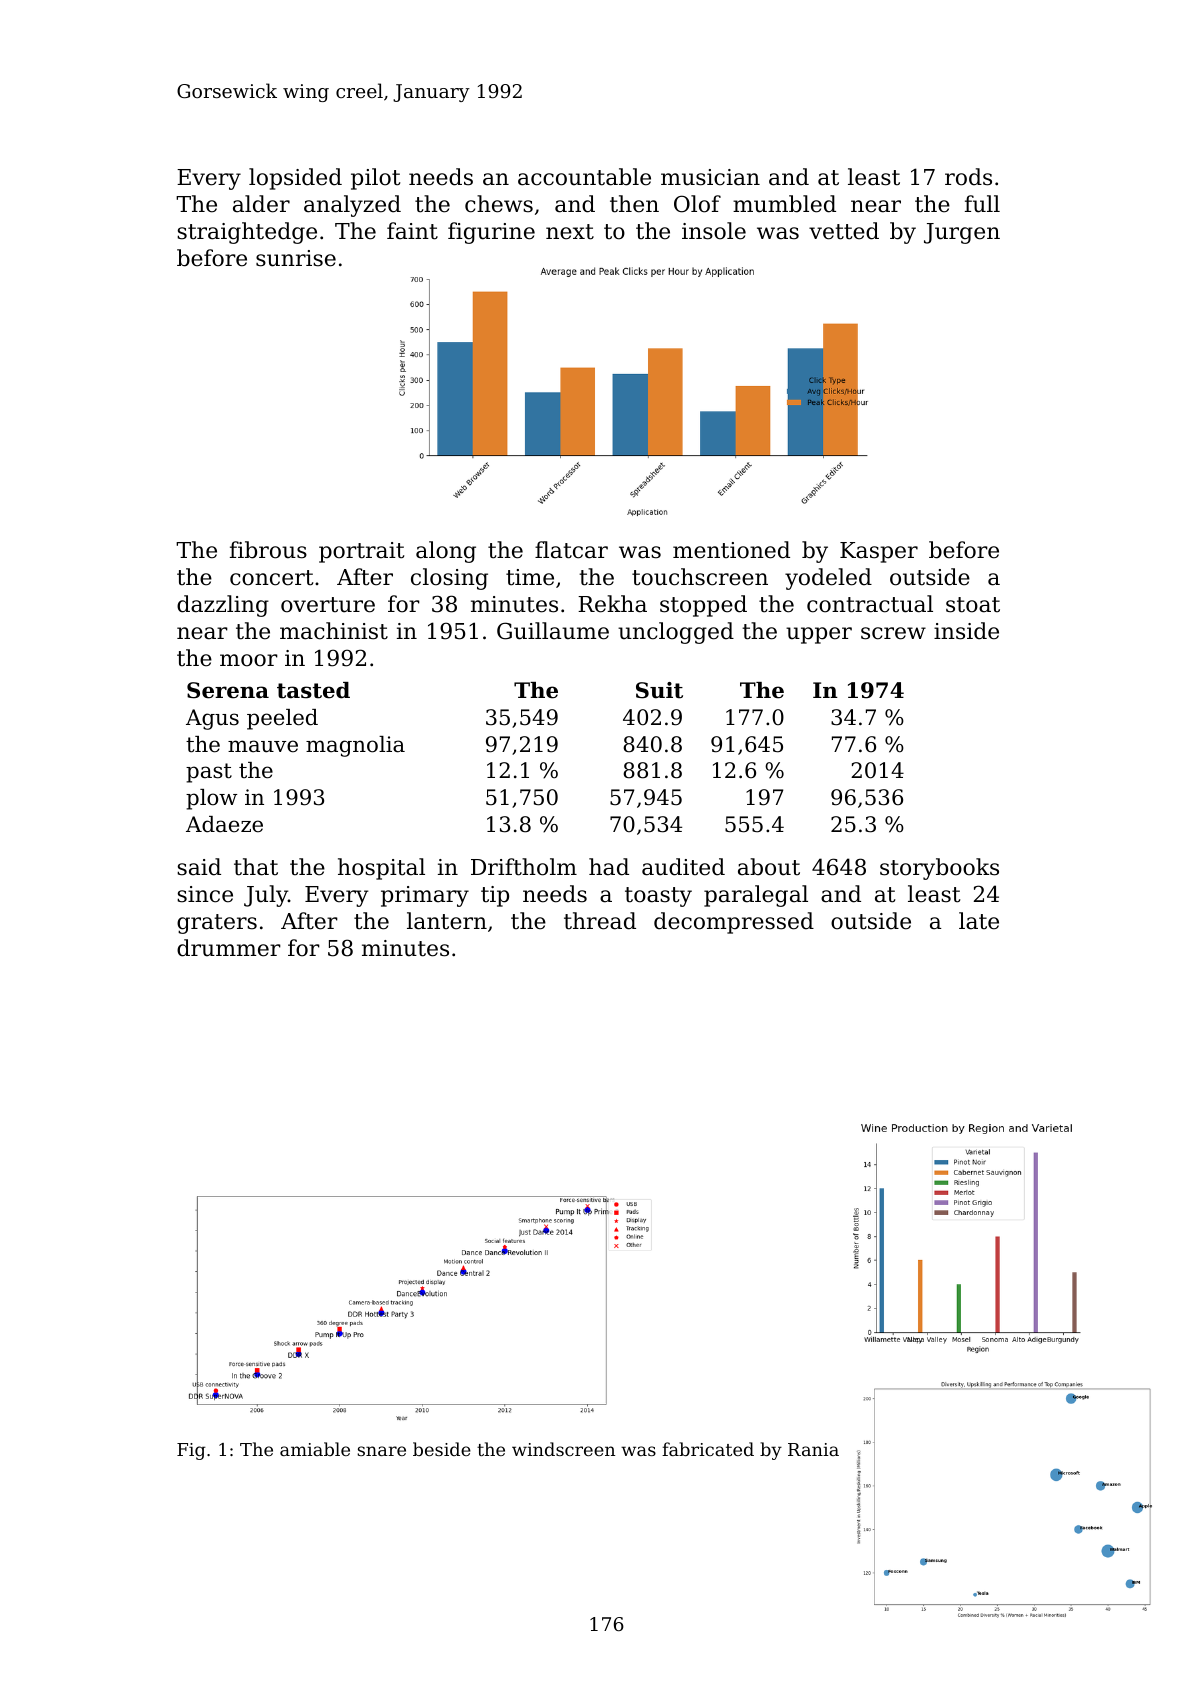 This document has height=1704, width=1177. What do you see at coordinates (939, 869) in the document?
I see `storybooks` at bounding box center [939, 869].
